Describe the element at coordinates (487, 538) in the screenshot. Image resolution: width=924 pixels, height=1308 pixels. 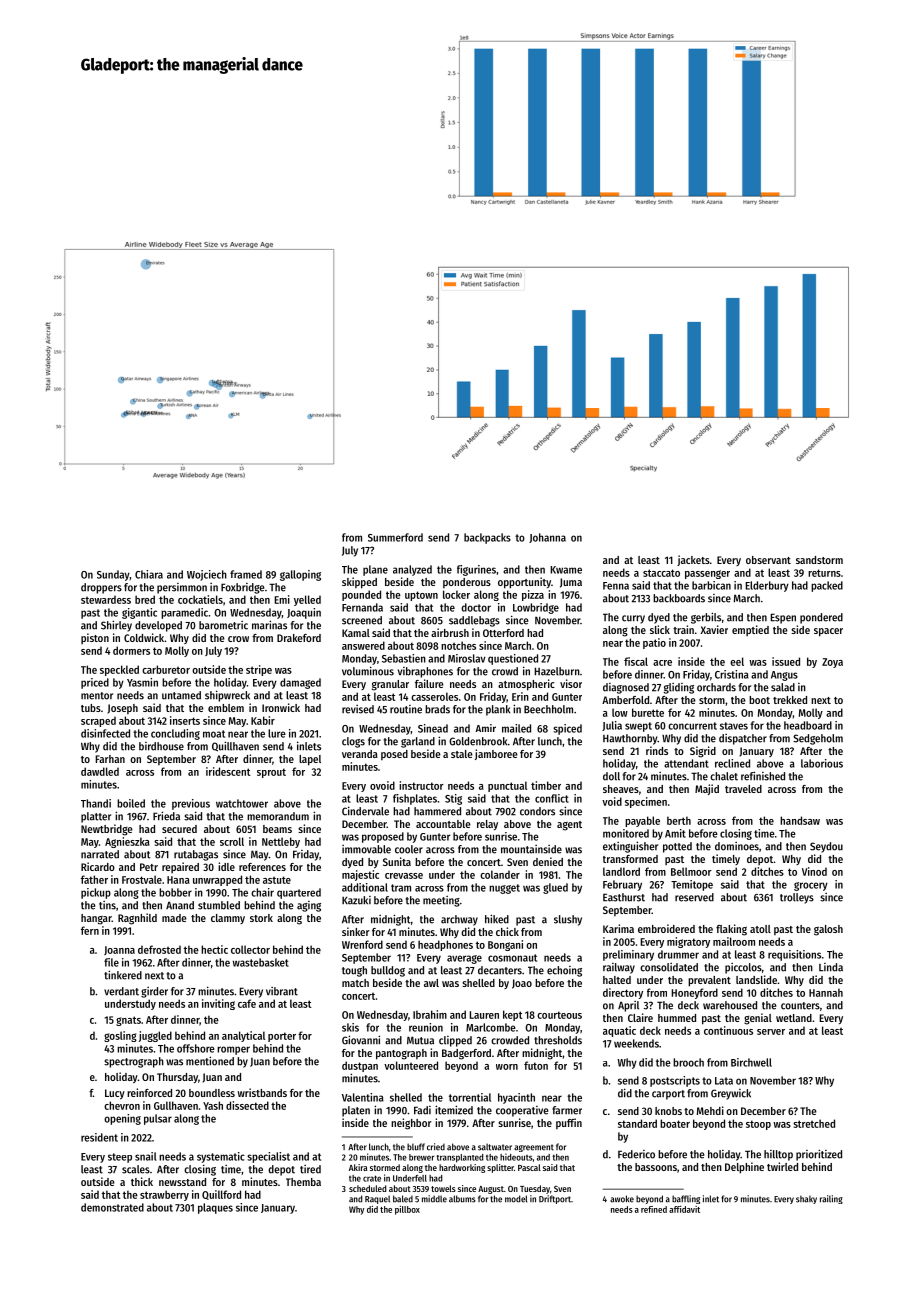
I see `backpacks` at that location.
